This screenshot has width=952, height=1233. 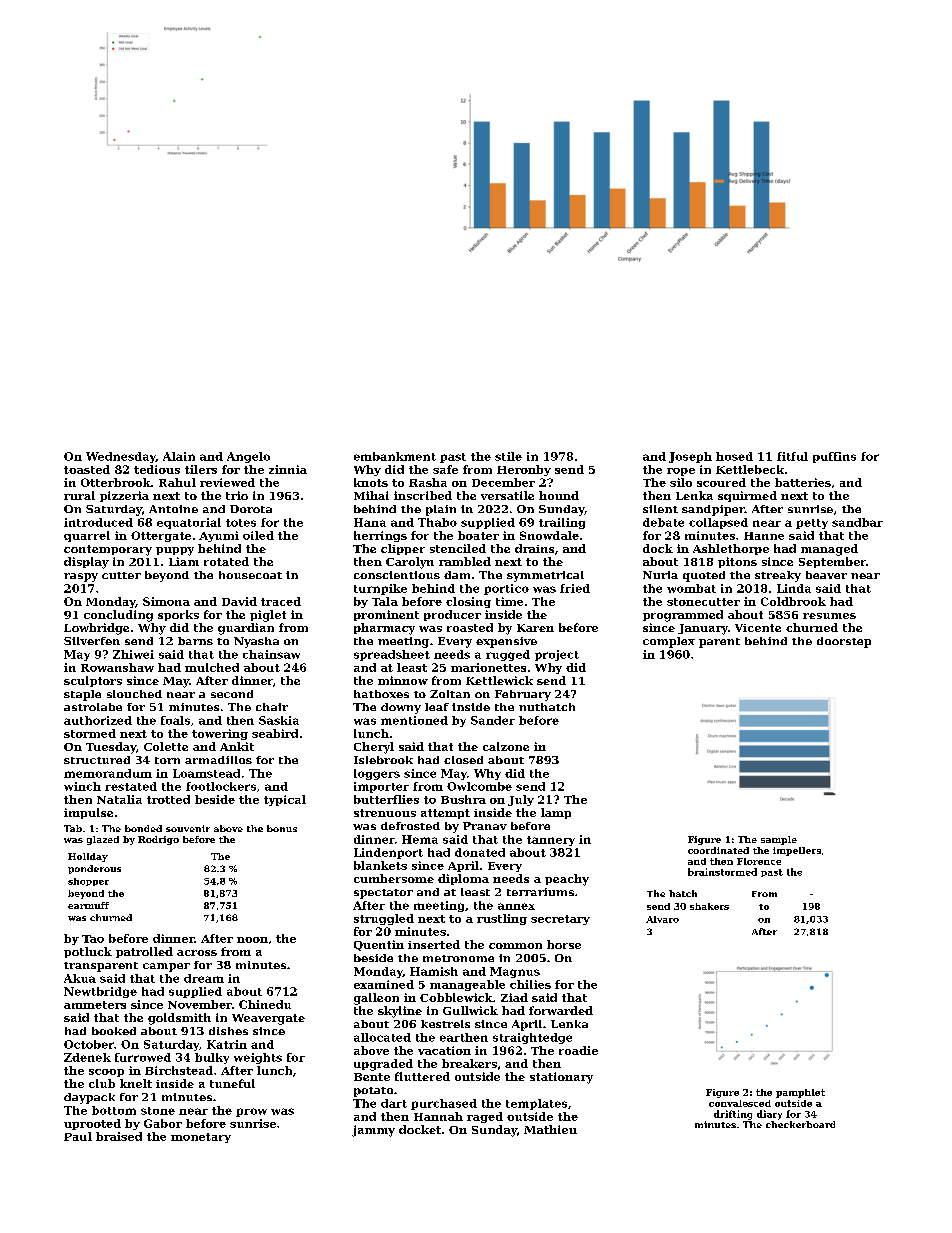 What do you see at coordinates (844, 642) in the screenshot?
I see `doorstep` at bounding box center [844, 642].
